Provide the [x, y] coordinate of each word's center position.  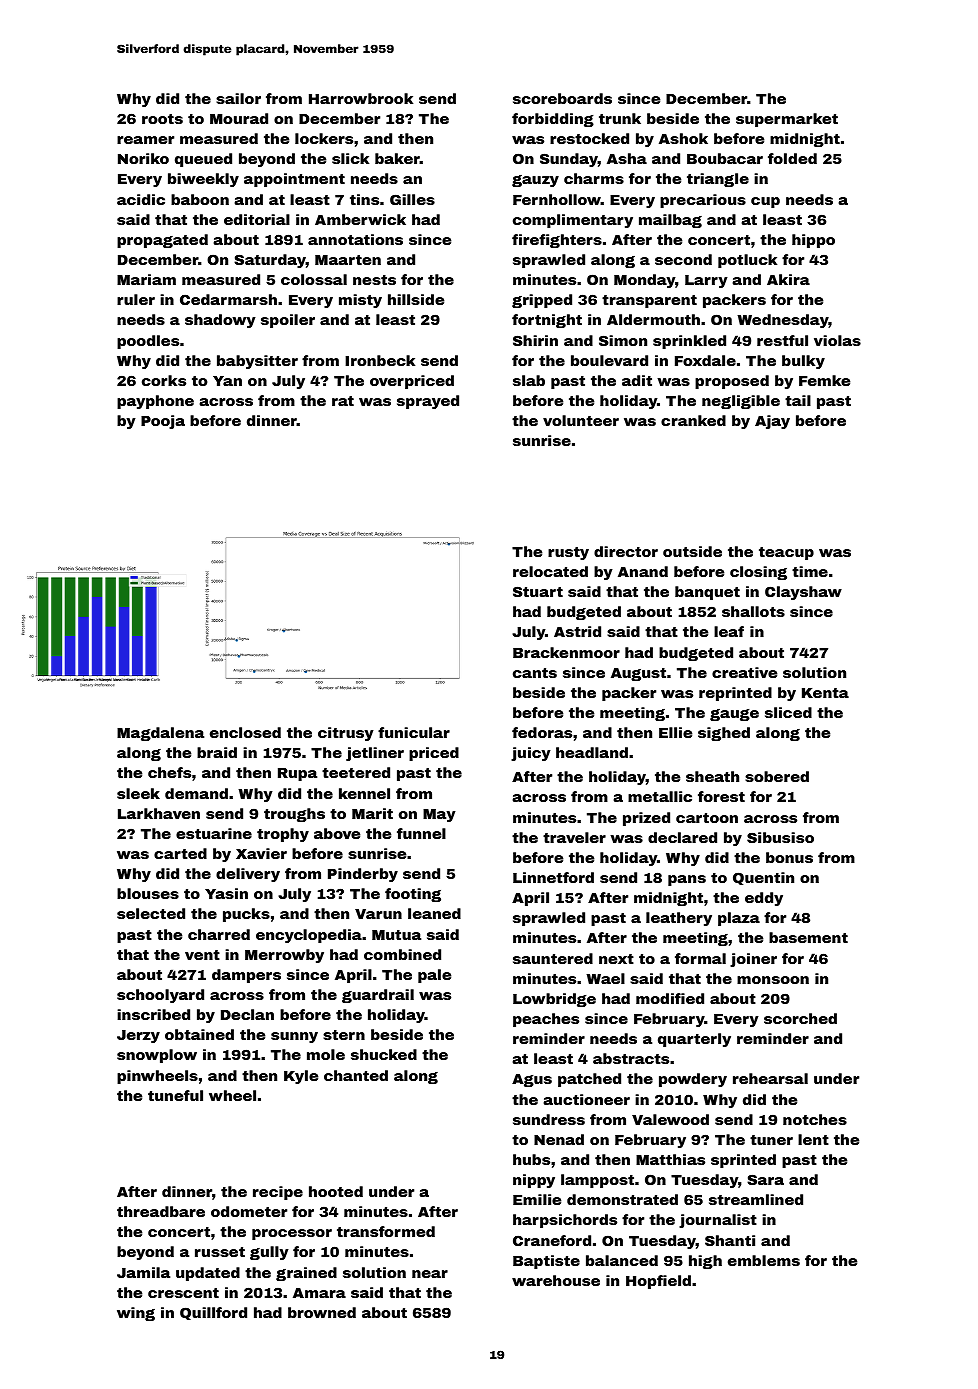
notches [815, 1119]
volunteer [581, 420]
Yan [227, 381]
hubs [531, 1159]
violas [837, 340]
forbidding [553, 120]
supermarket [787, 120]
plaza [739, 919]
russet [220, 1252]
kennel [364, 793]
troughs [294, 815]
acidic [141, 199]
